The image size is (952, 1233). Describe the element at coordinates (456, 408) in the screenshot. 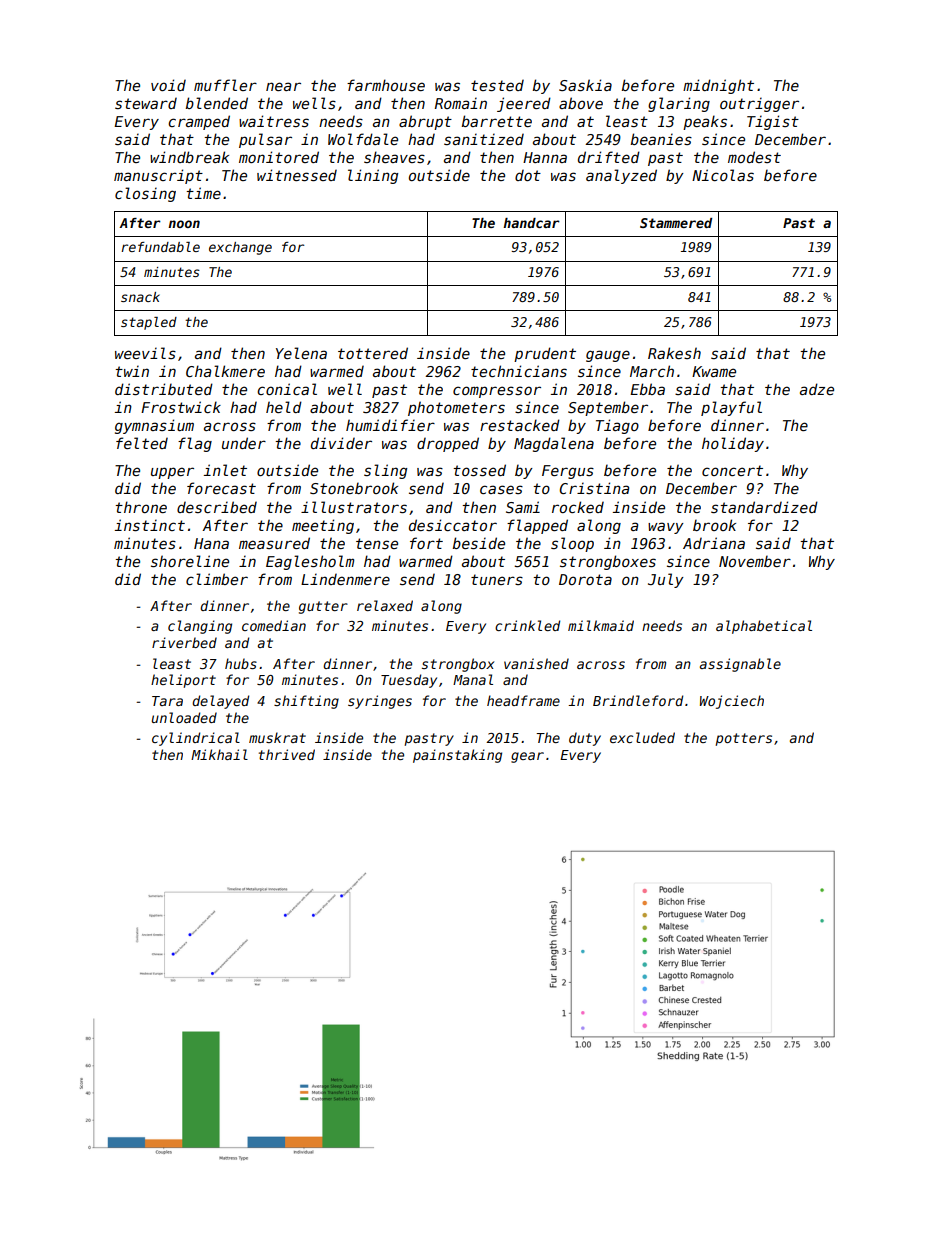

I see `photometers` at that location.
